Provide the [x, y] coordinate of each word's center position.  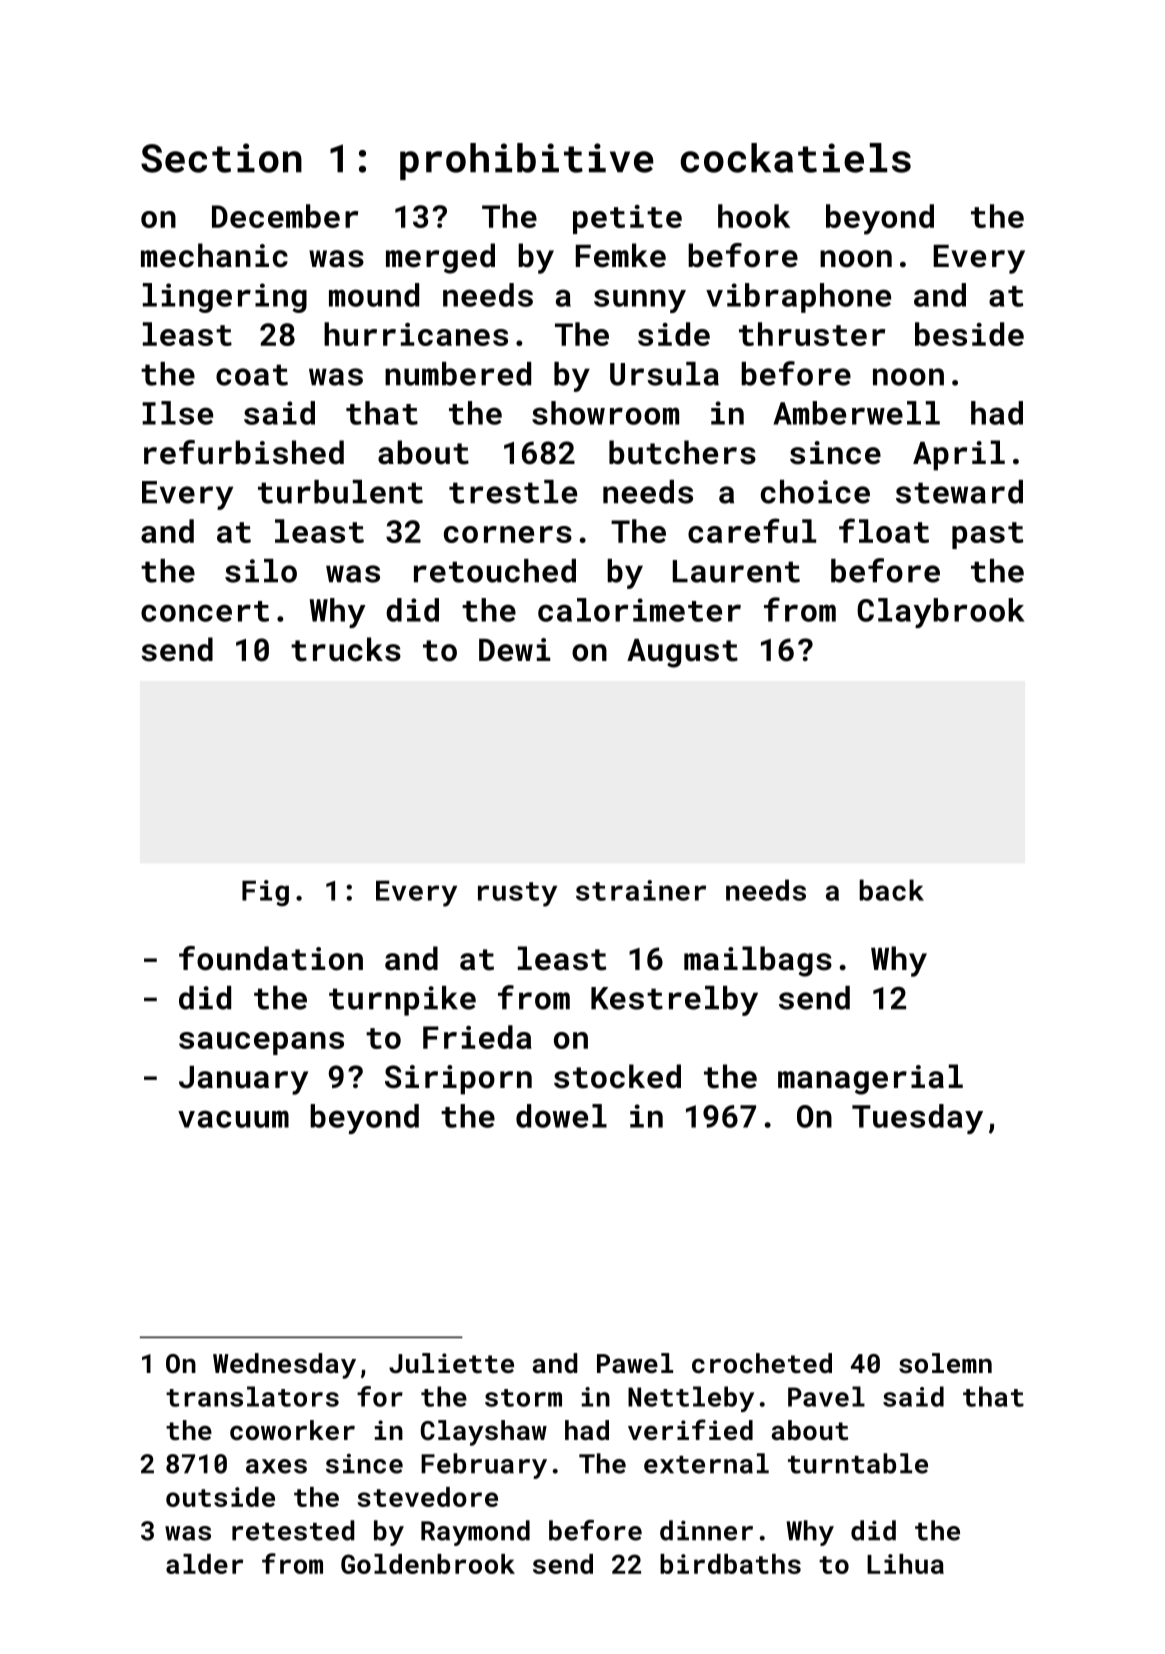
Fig [265, 893]
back [892, 890]
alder [204, 1564]
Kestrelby [674, 1001]
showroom [605, 413]
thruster [812, 334]
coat [252, 375]
